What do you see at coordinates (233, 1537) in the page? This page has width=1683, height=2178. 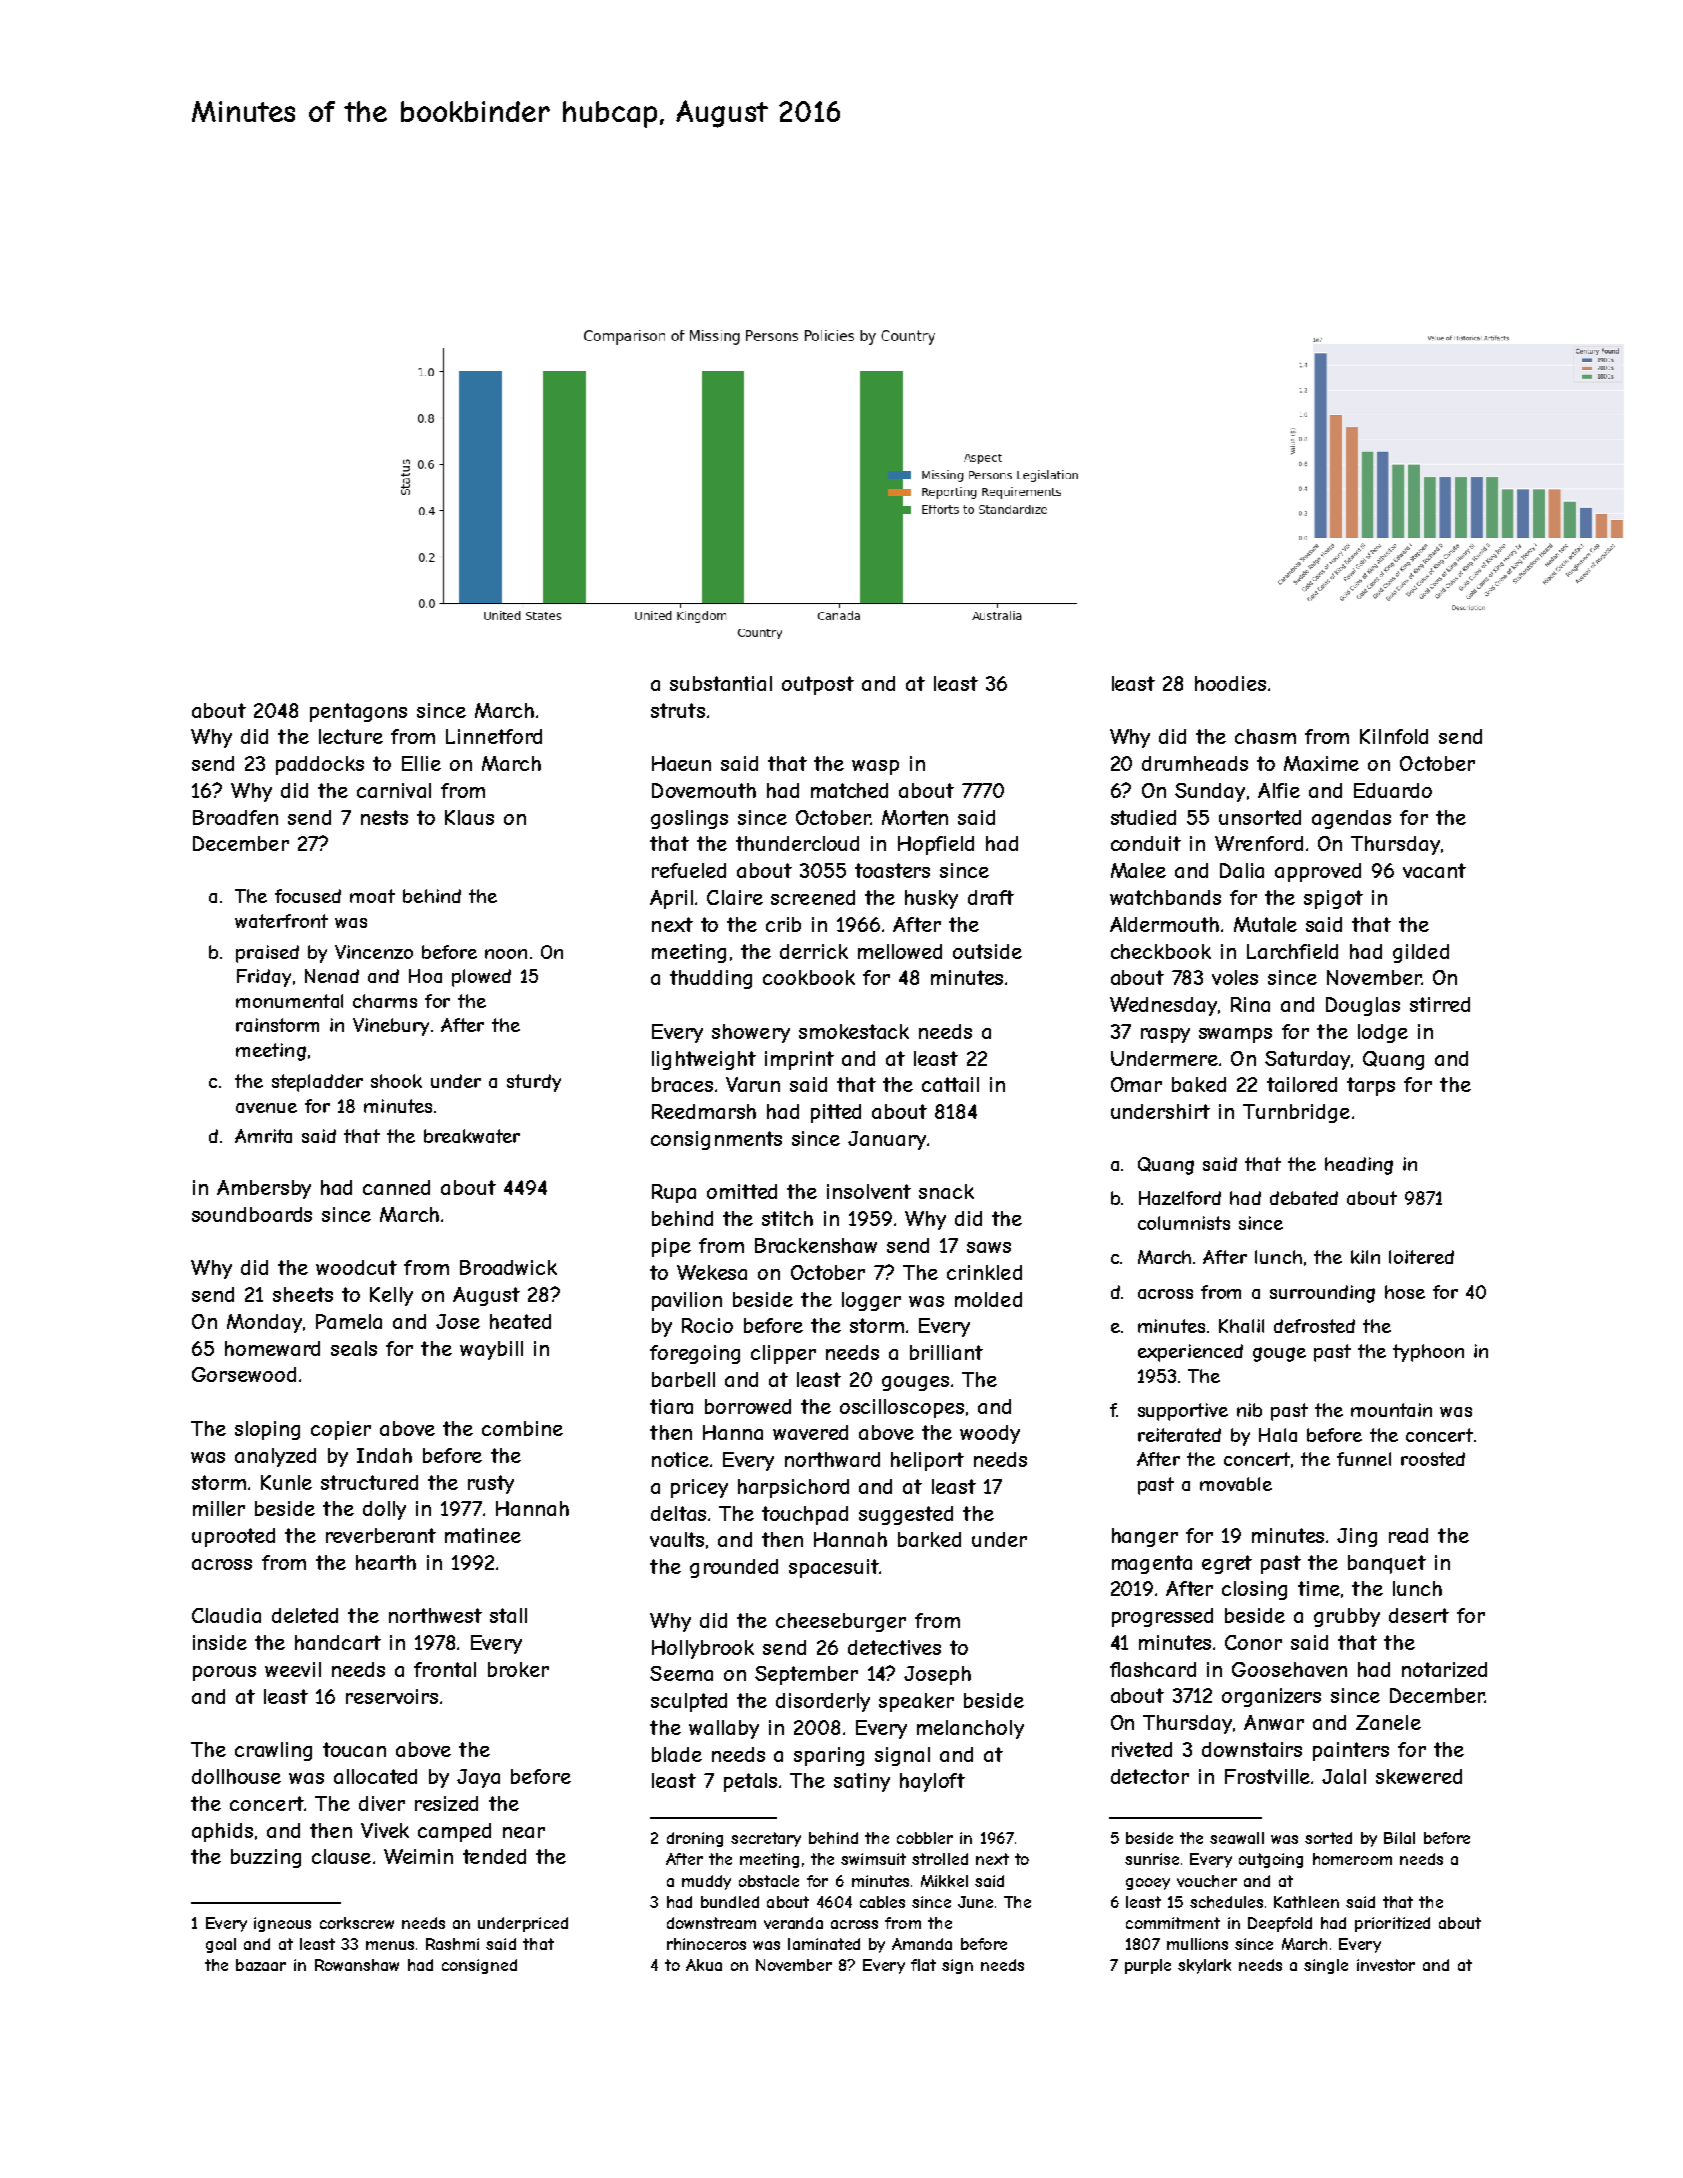 I see `uprooted` at bounding box center [233, 1537].
